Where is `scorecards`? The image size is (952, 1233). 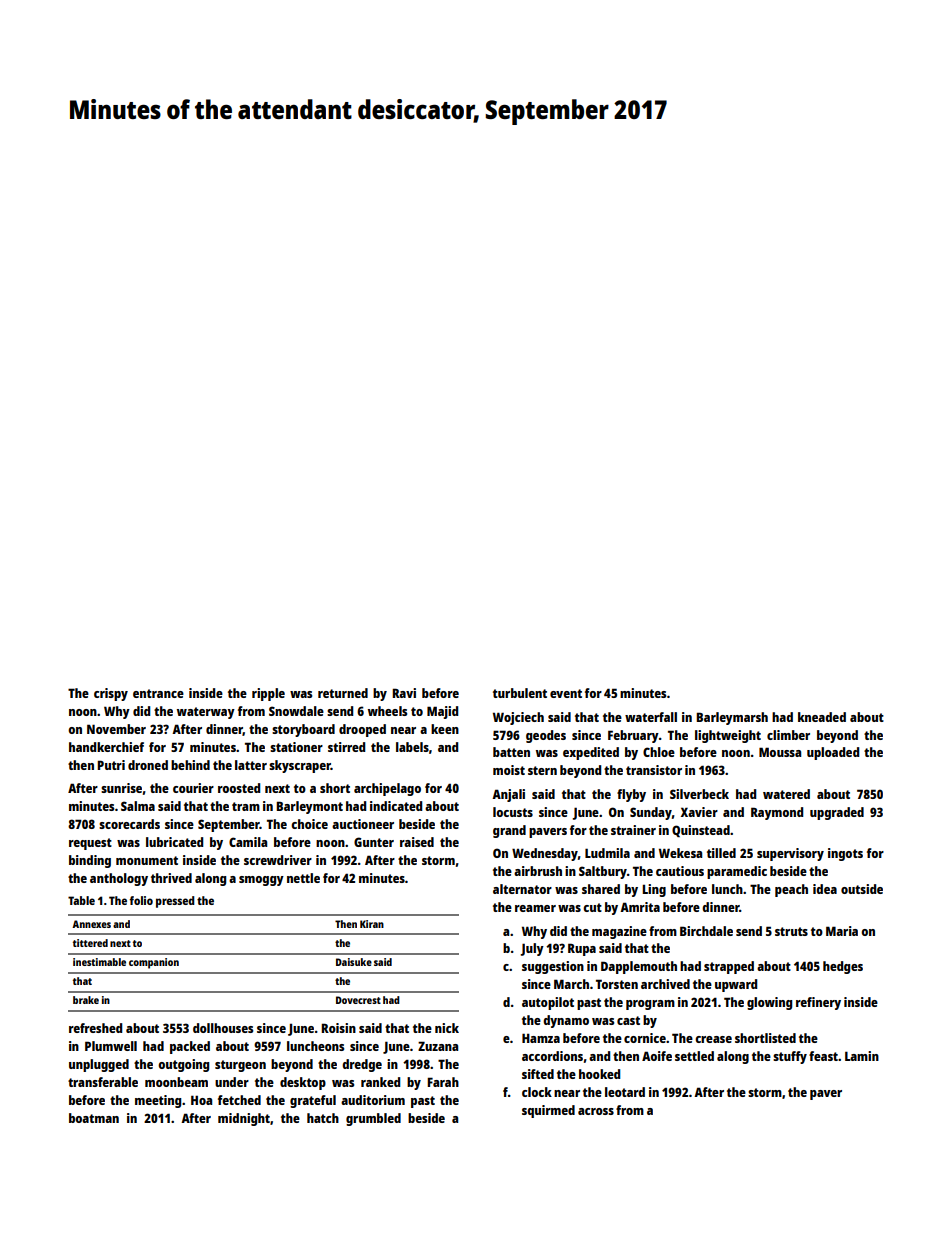 scorecards is located at coordinates (129, 824).
